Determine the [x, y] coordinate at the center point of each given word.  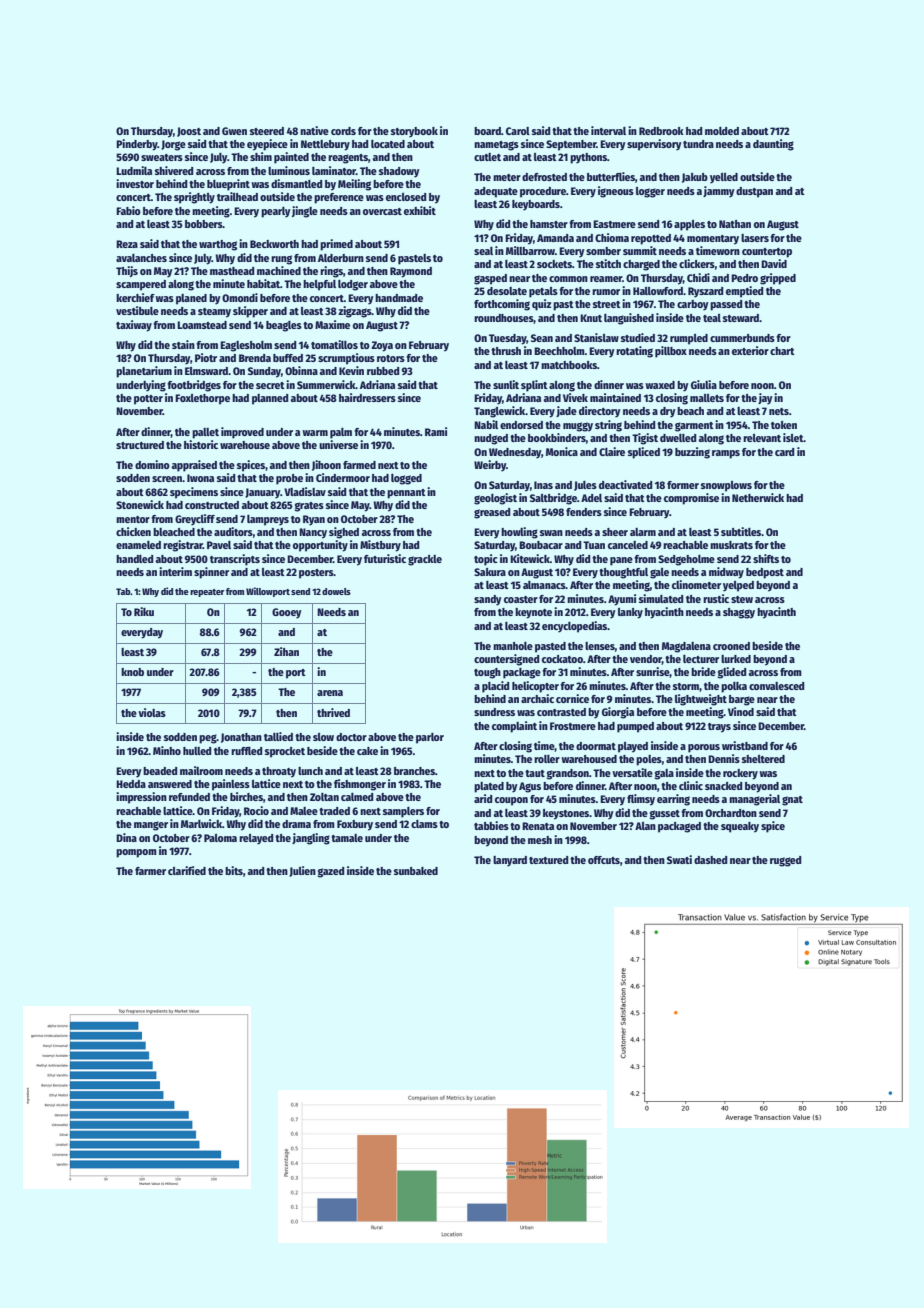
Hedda [131, 784]
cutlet [487, 157]
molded [722, 131]
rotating [634, 352]
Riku [144, 611]
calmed [357, 797]
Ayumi [622, 600]
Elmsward [206, 371]
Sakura [490, 572]
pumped [635, 727]
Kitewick [530, 558]
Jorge [173, 145]
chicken [133, 531]
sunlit [506, 384]
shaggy [739, 613]
